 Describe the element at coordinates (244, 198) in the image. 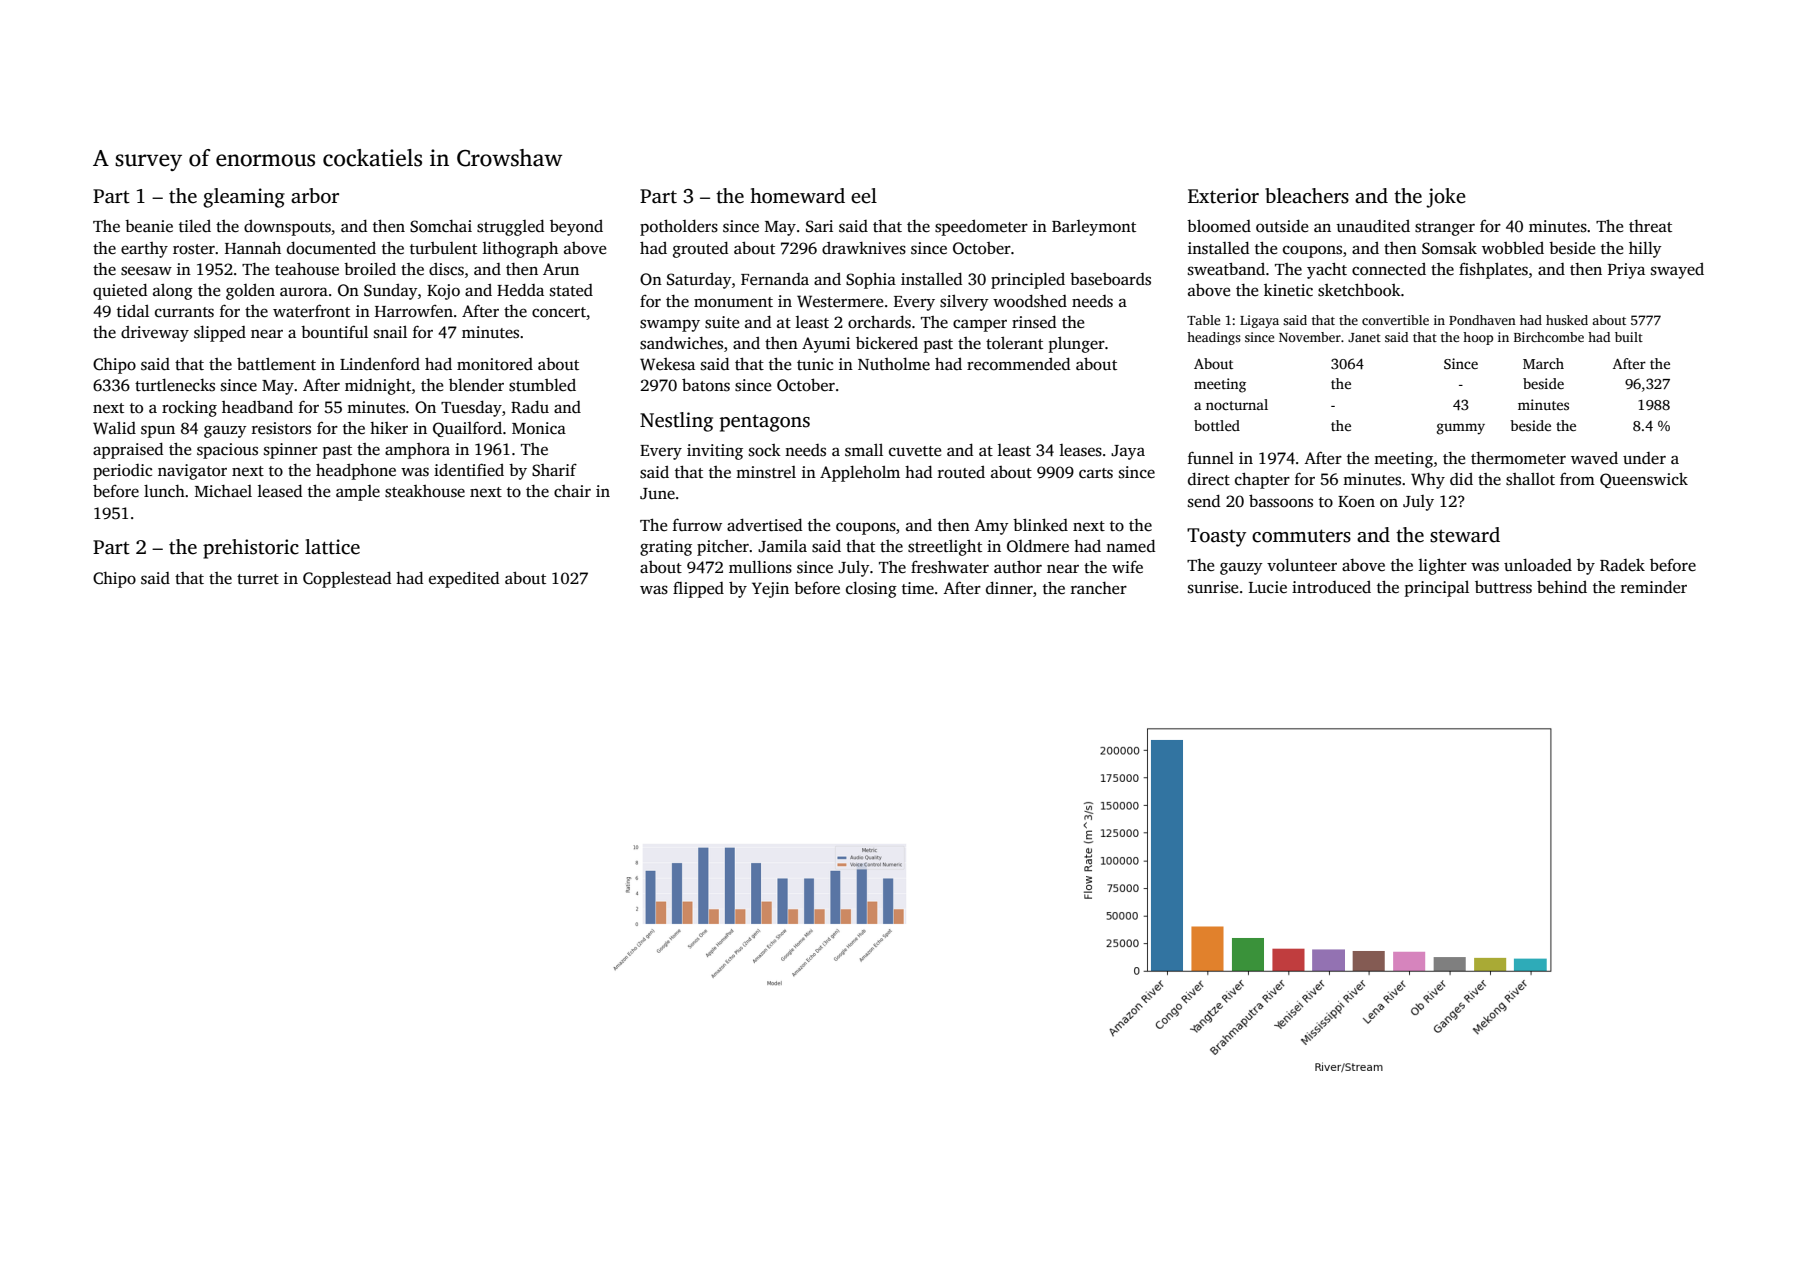

I see `gleaming` at that location.
